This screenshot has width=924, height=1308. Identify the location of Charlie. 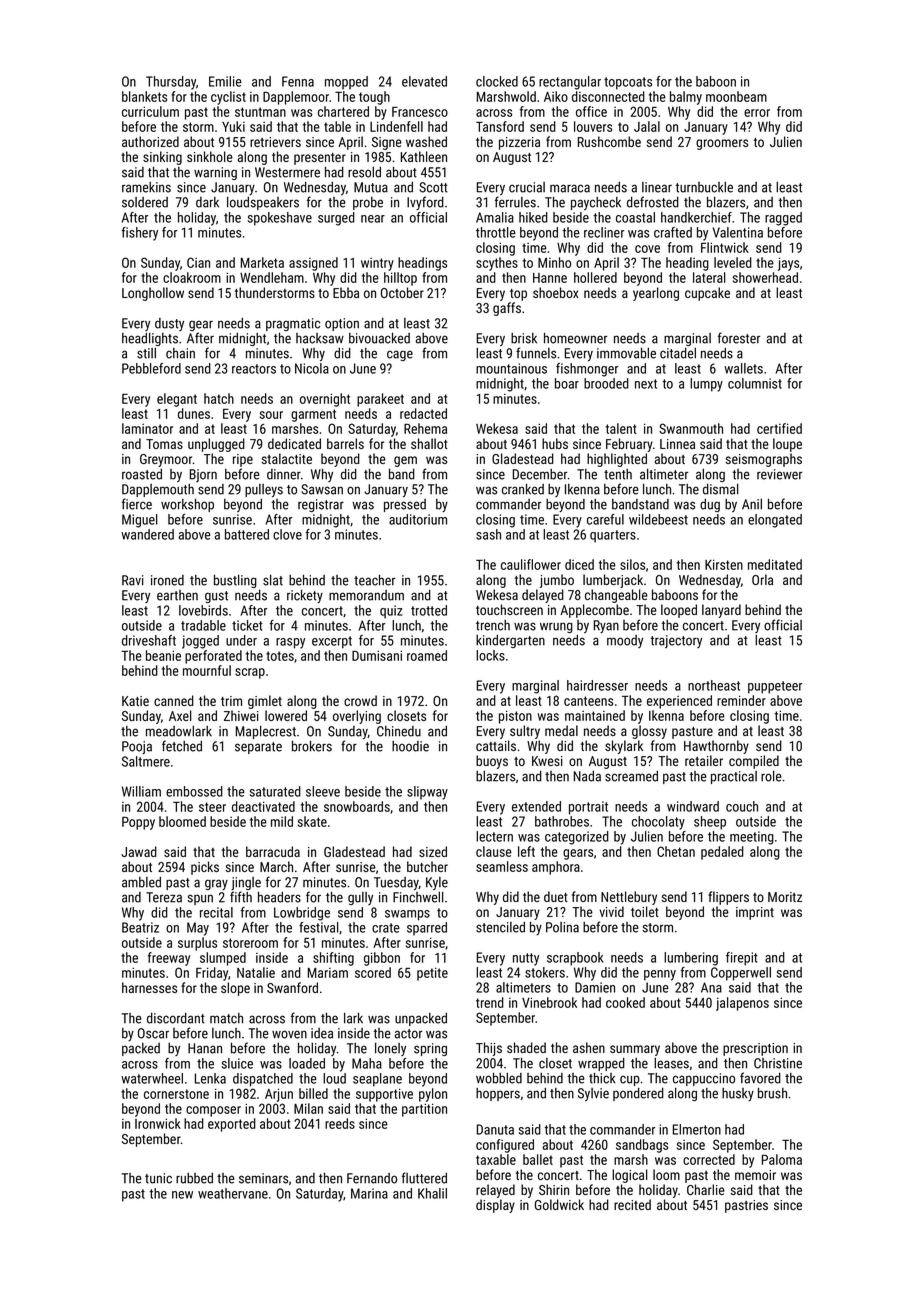
(706, 1189).
